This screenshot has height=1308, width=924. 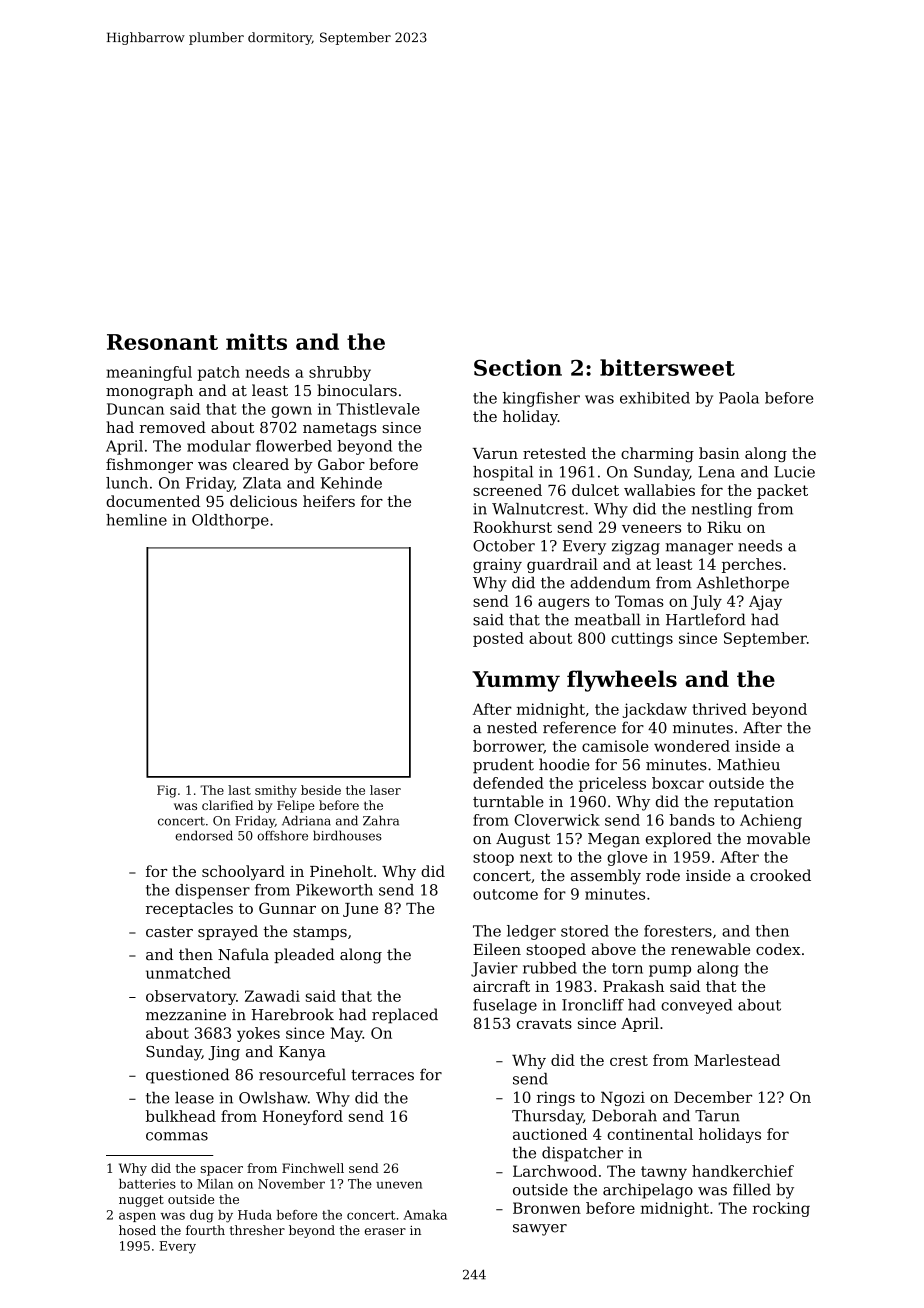 What do you see at coordinates (219, 446) in the screenshot?
I see `modular` at bounding box center [219, 446].
